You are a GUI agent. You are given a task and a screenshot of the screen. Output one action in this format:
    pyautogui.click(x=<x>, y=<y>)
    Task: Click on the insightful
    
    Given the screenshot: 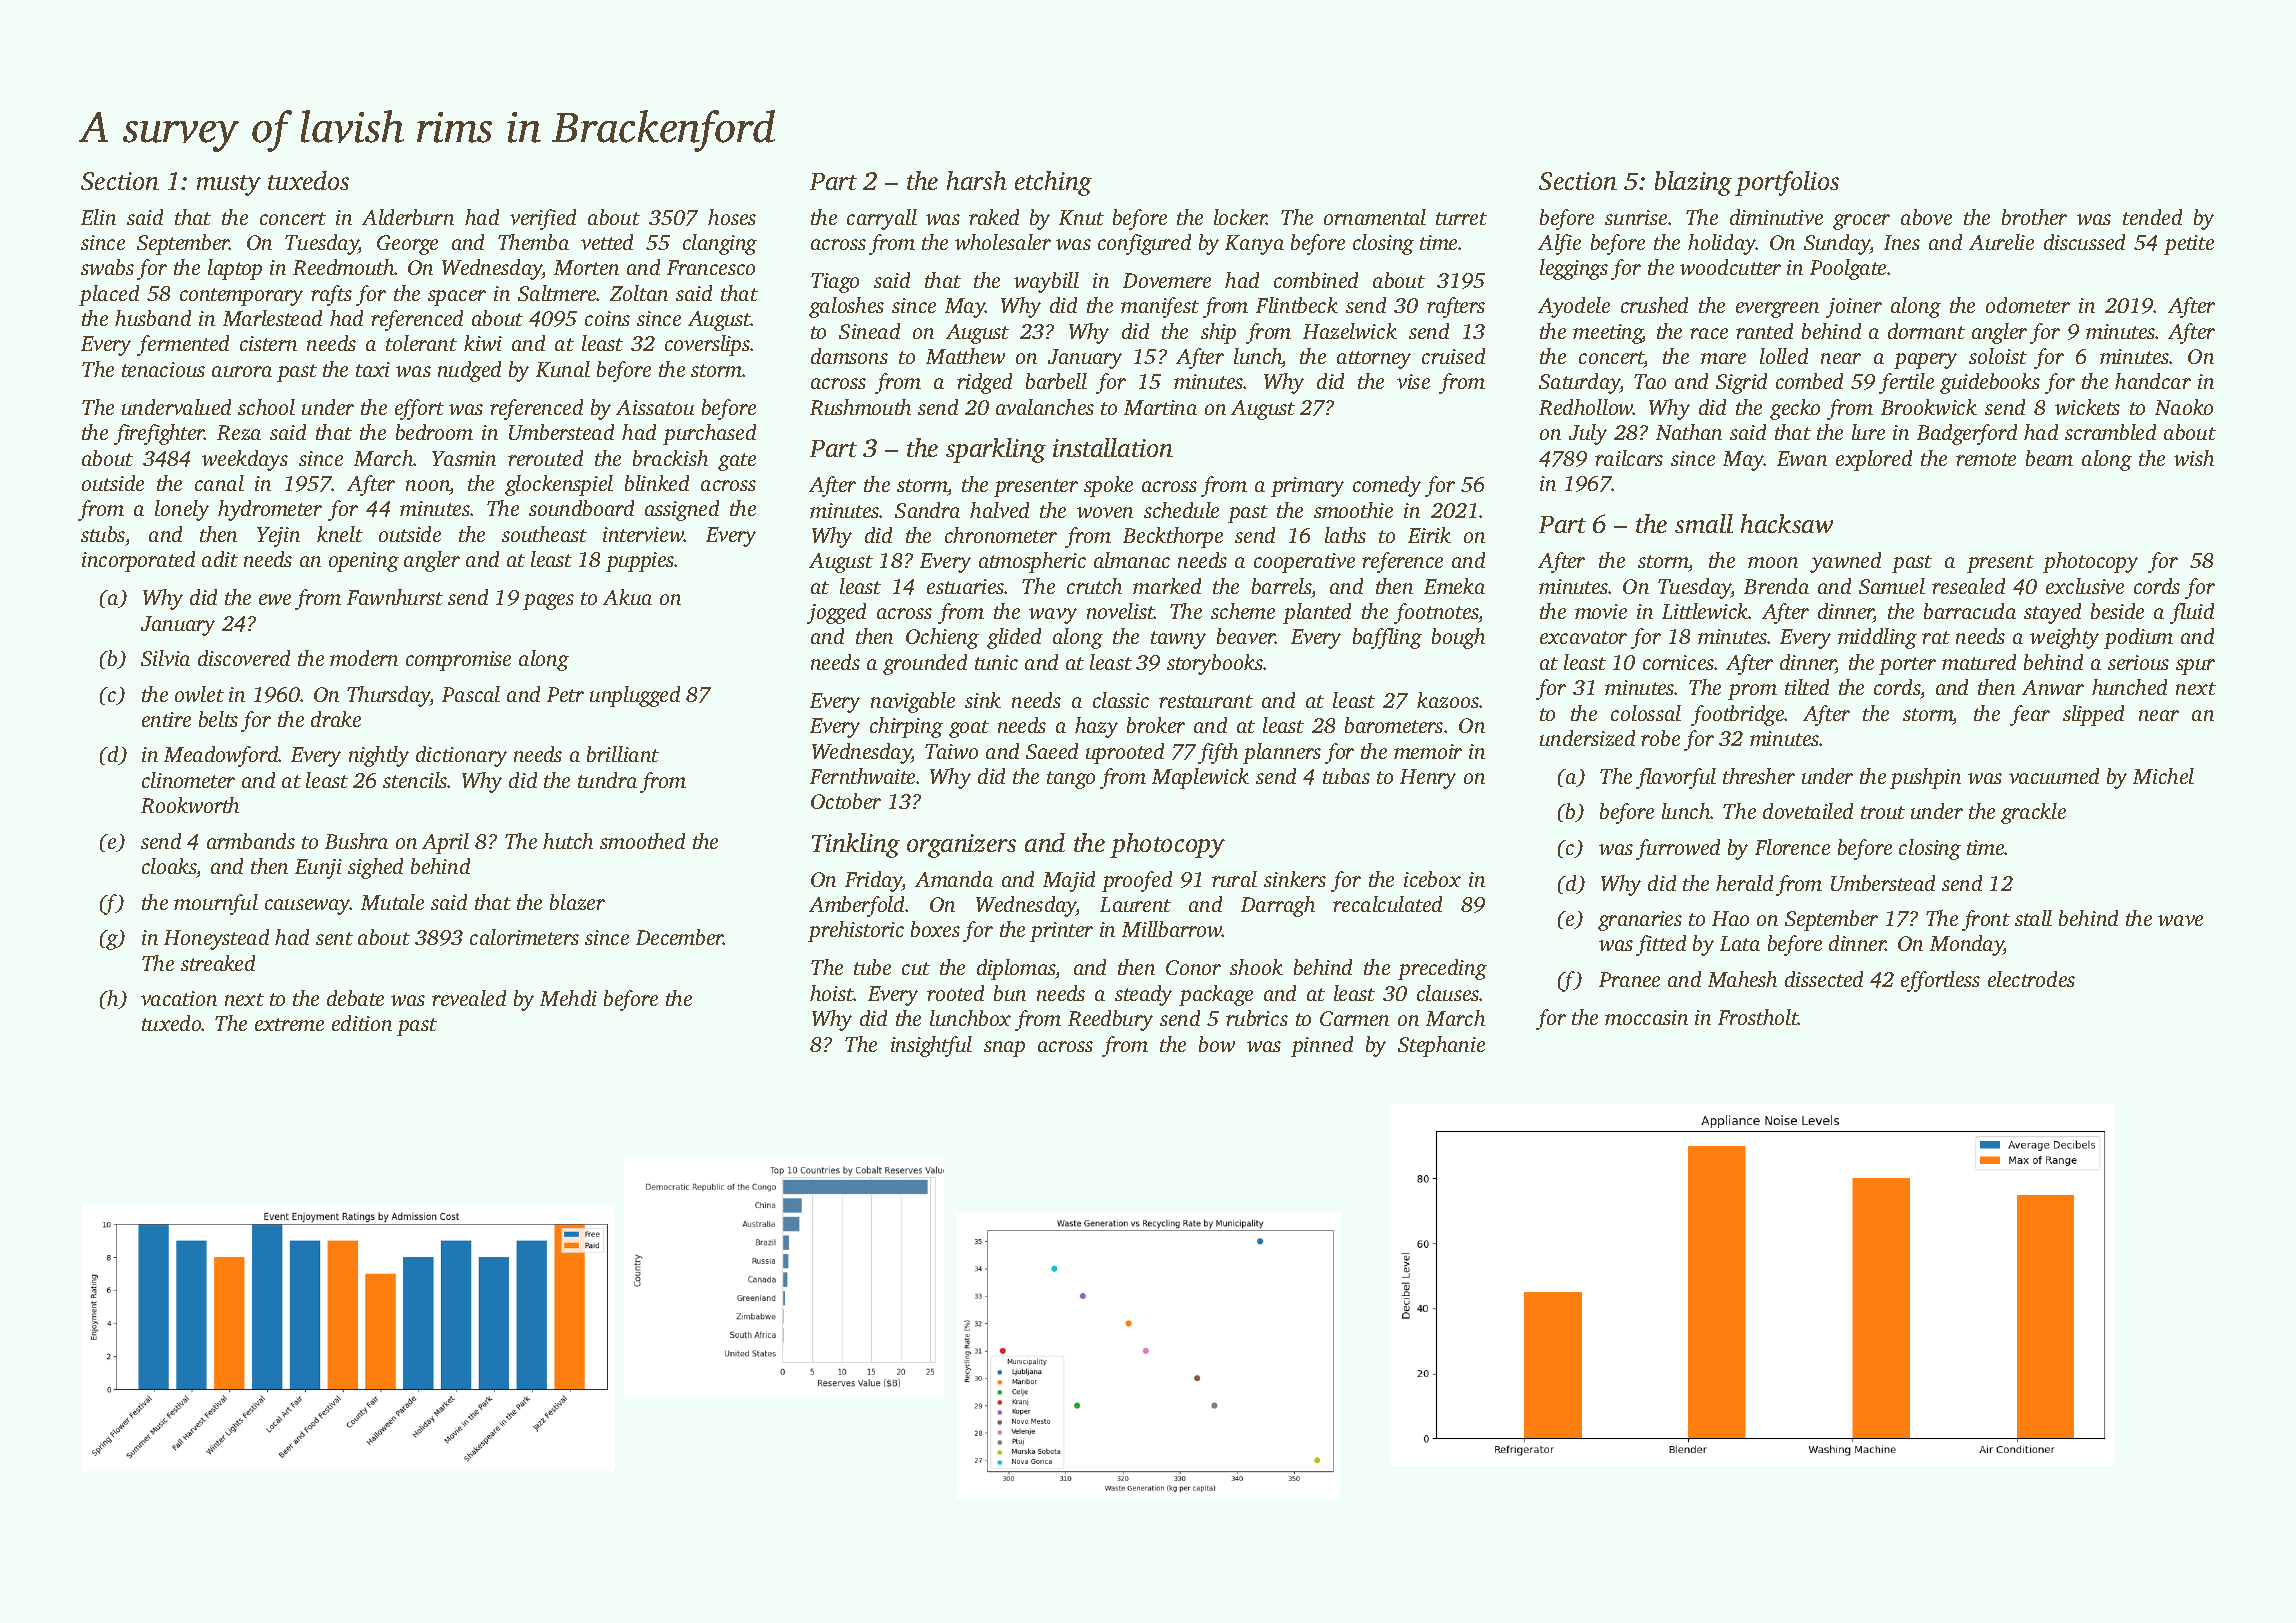 What is the action you would take?
    pyautogui.click(x=931, y=1046)
